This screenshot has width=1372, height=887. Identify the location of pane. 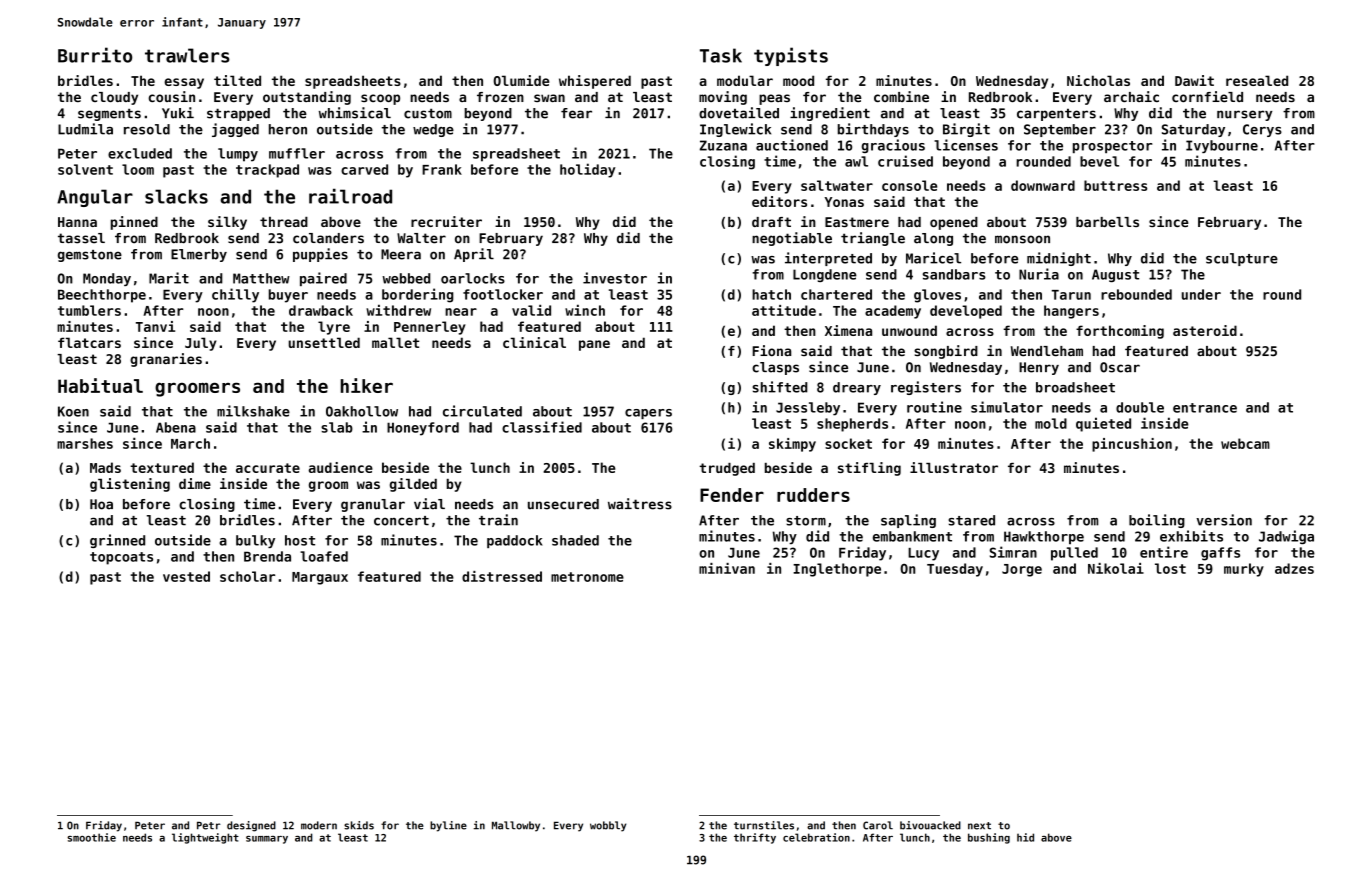
(594, 345).
